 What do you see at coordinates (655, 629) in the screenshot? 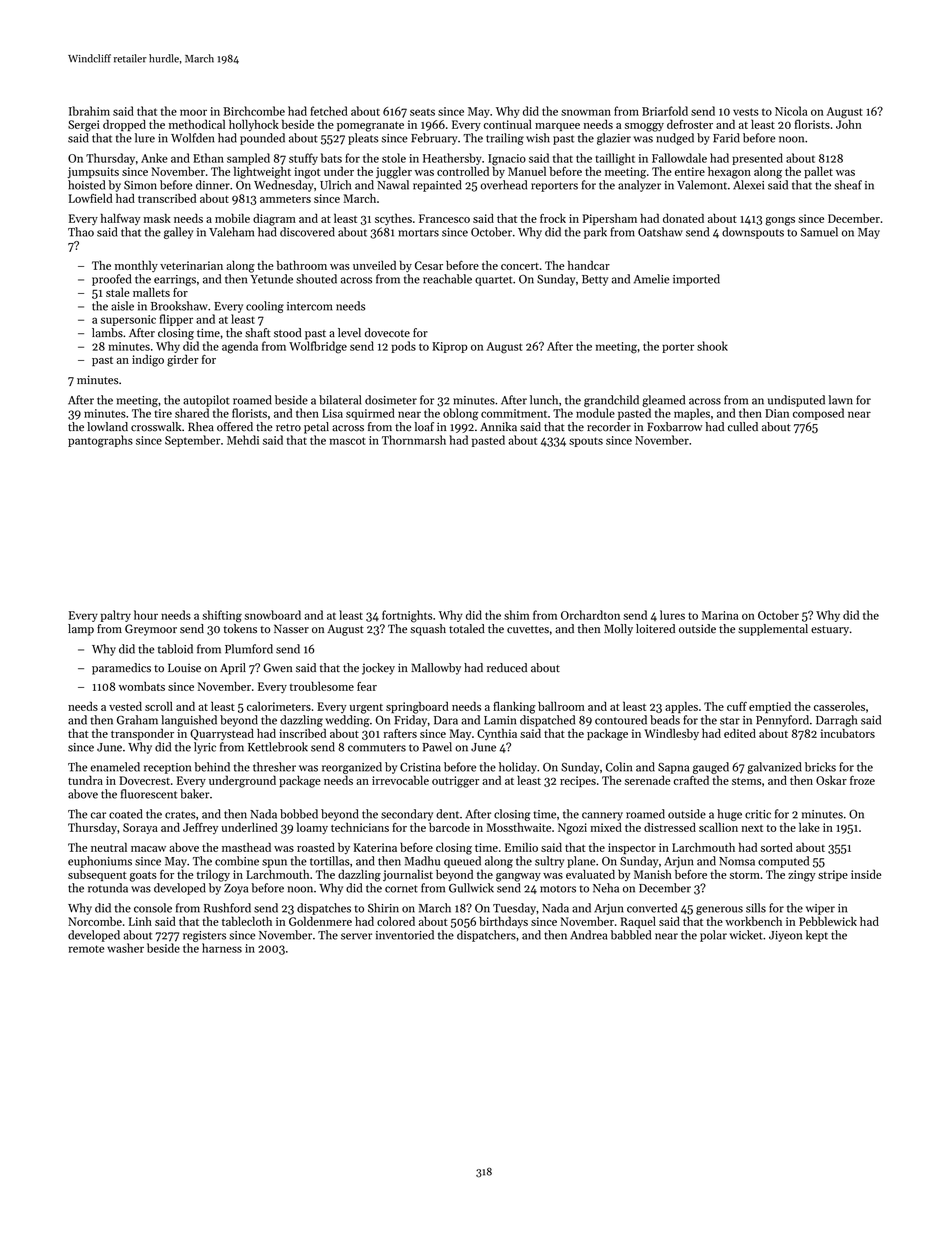
I see `loitered` at bounding box center [655, 629].
